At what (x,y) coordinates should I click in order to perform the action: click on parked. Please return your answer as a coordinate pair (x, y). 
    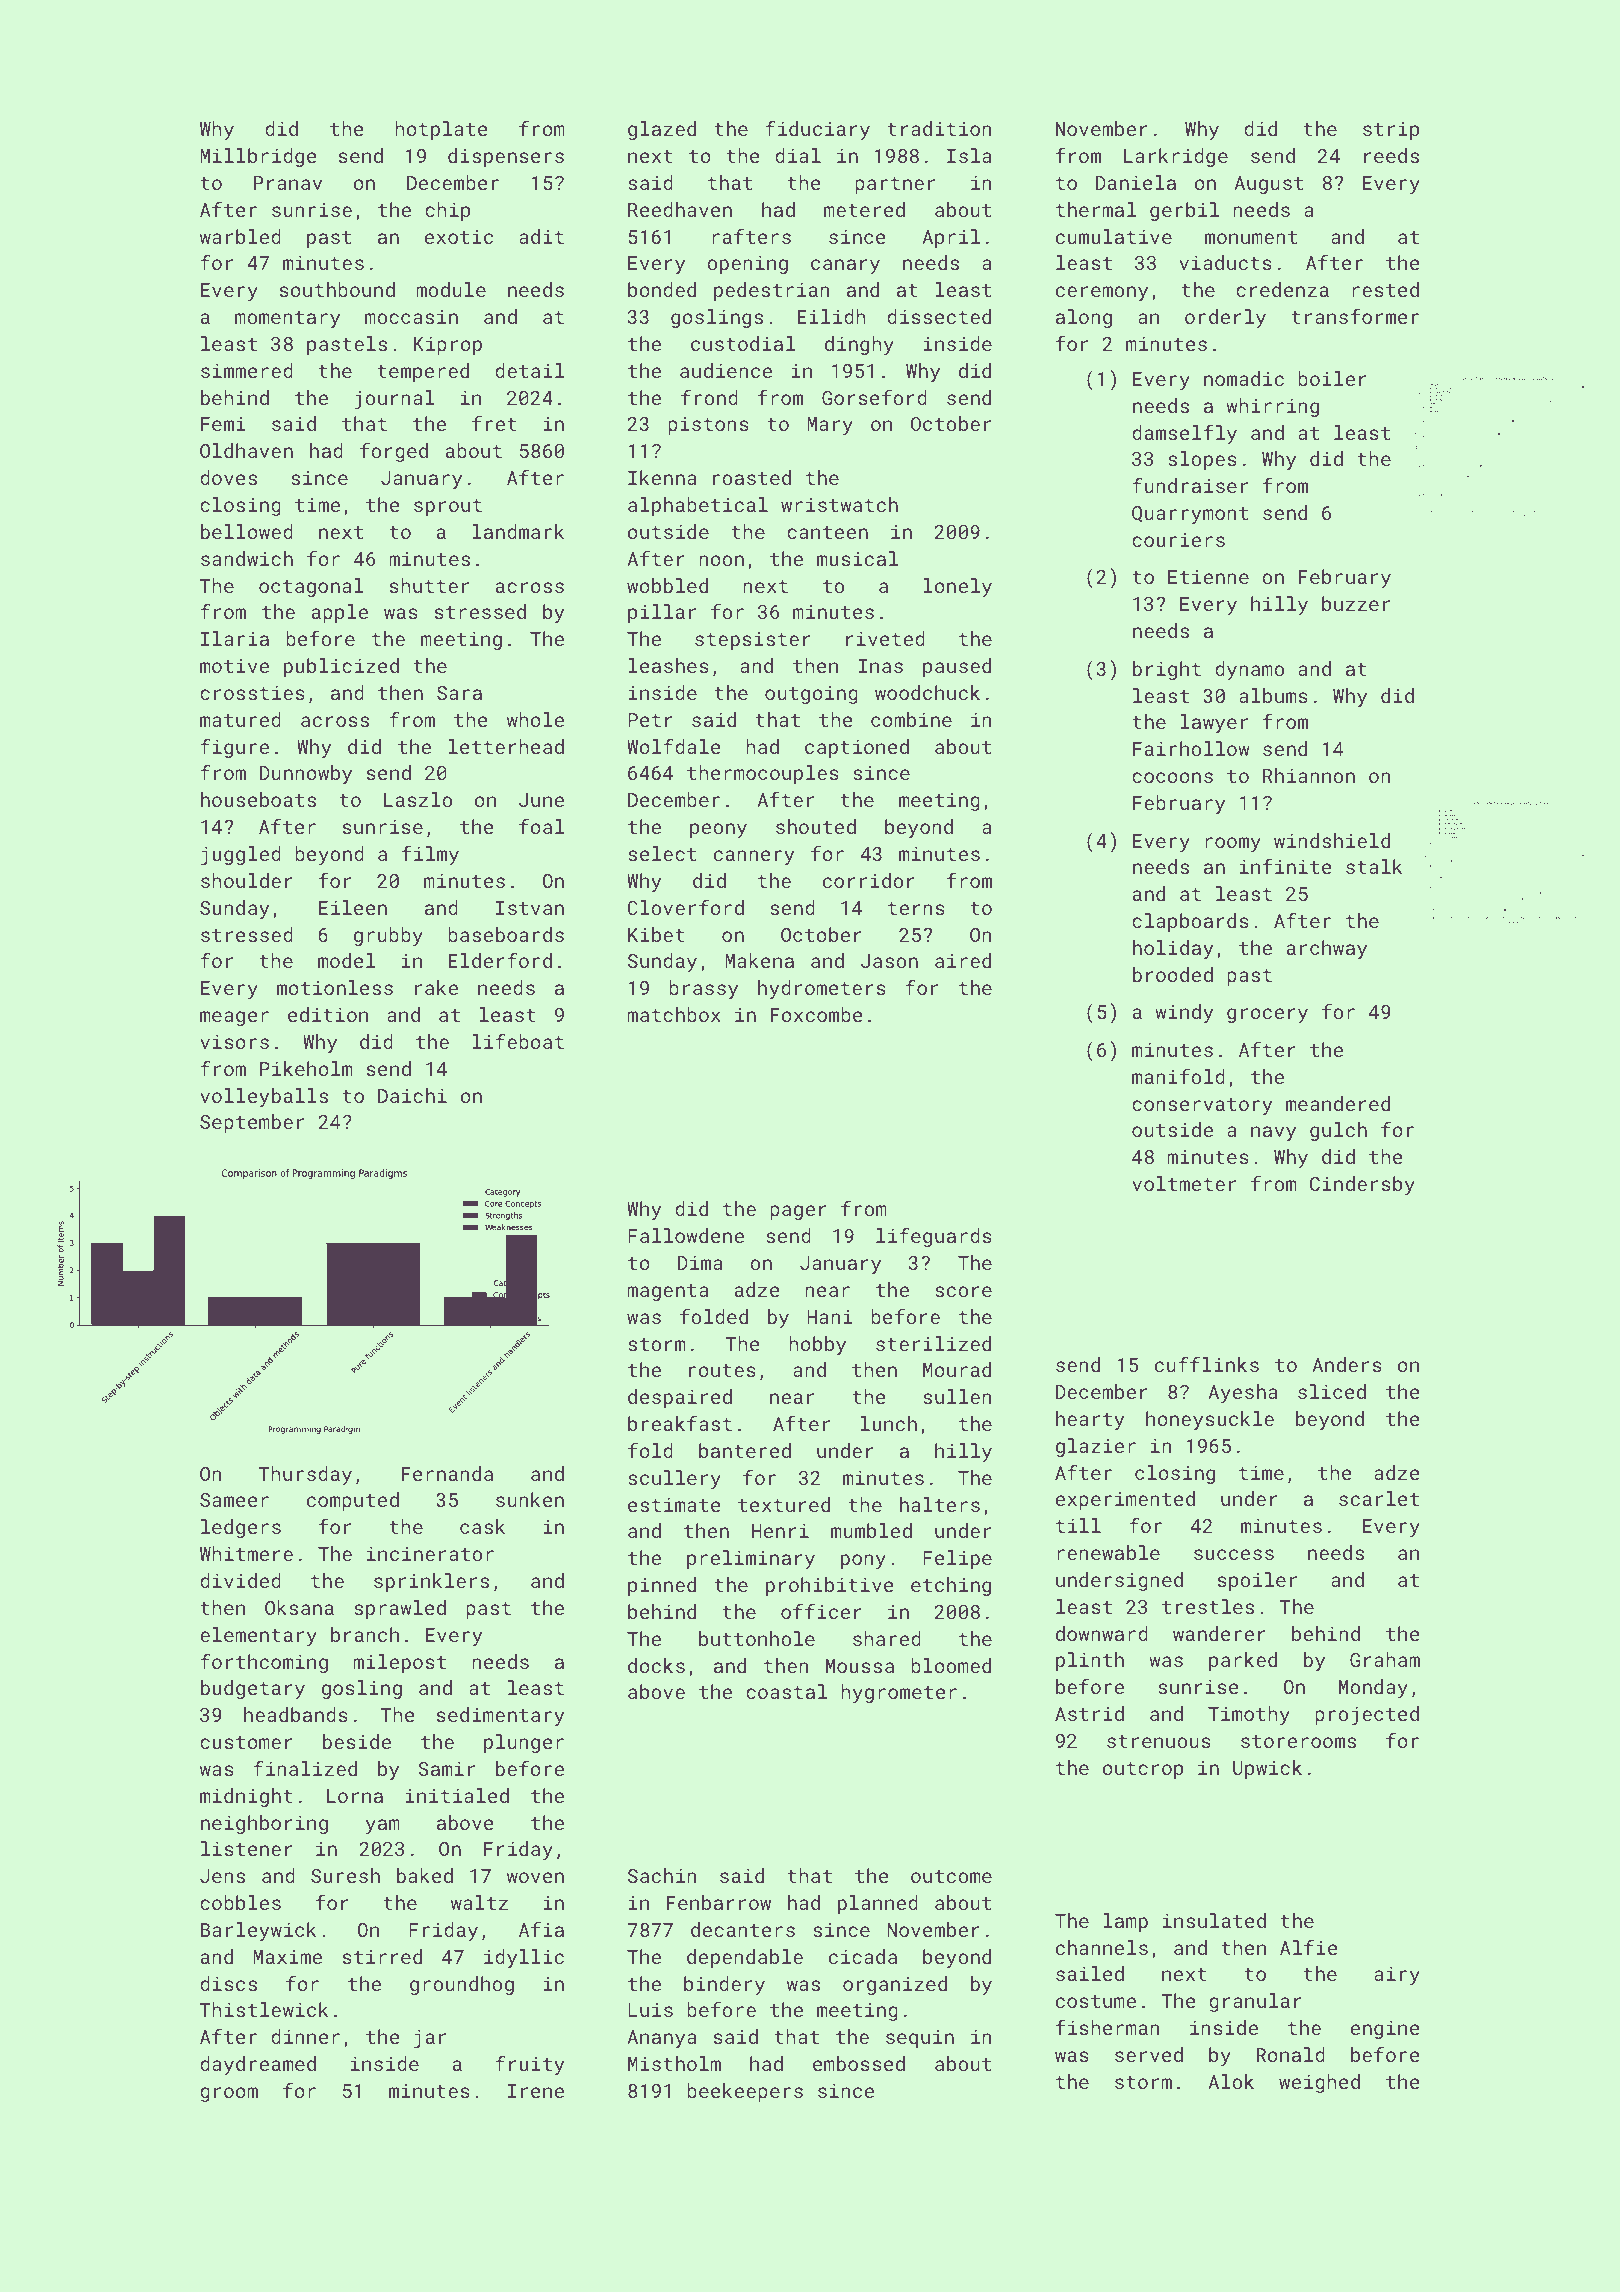
    Looking at the image, I should click on (1243, 1661).
